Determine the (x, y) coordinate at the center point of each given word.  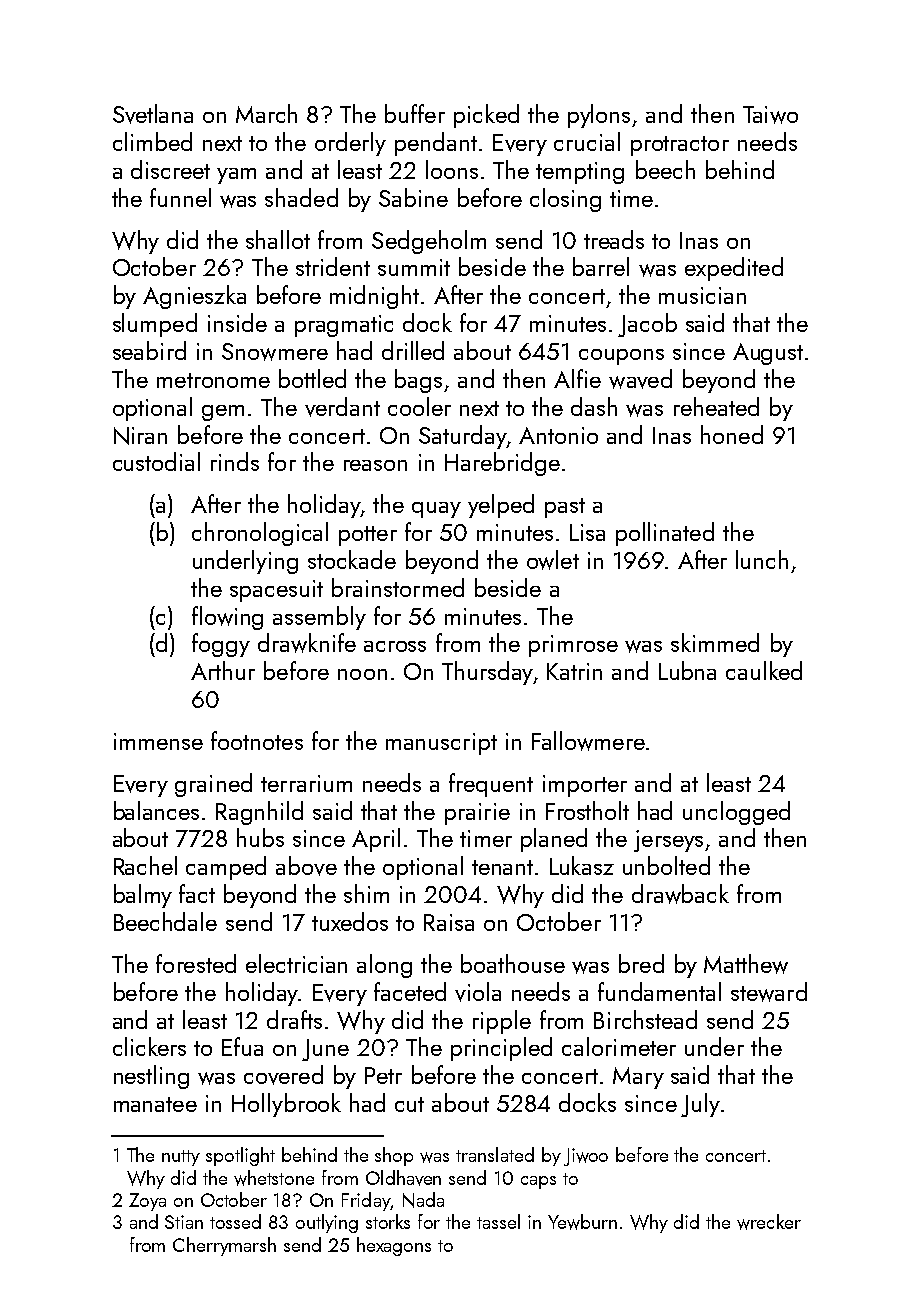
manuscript (441, 744)
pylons (599, 116)
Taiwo (770, 115)
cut (409, 1104)
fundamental (659, 991)
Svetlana (153, 114)
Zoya (147, 1202)
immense (158, 741)
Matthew (746, 964)
